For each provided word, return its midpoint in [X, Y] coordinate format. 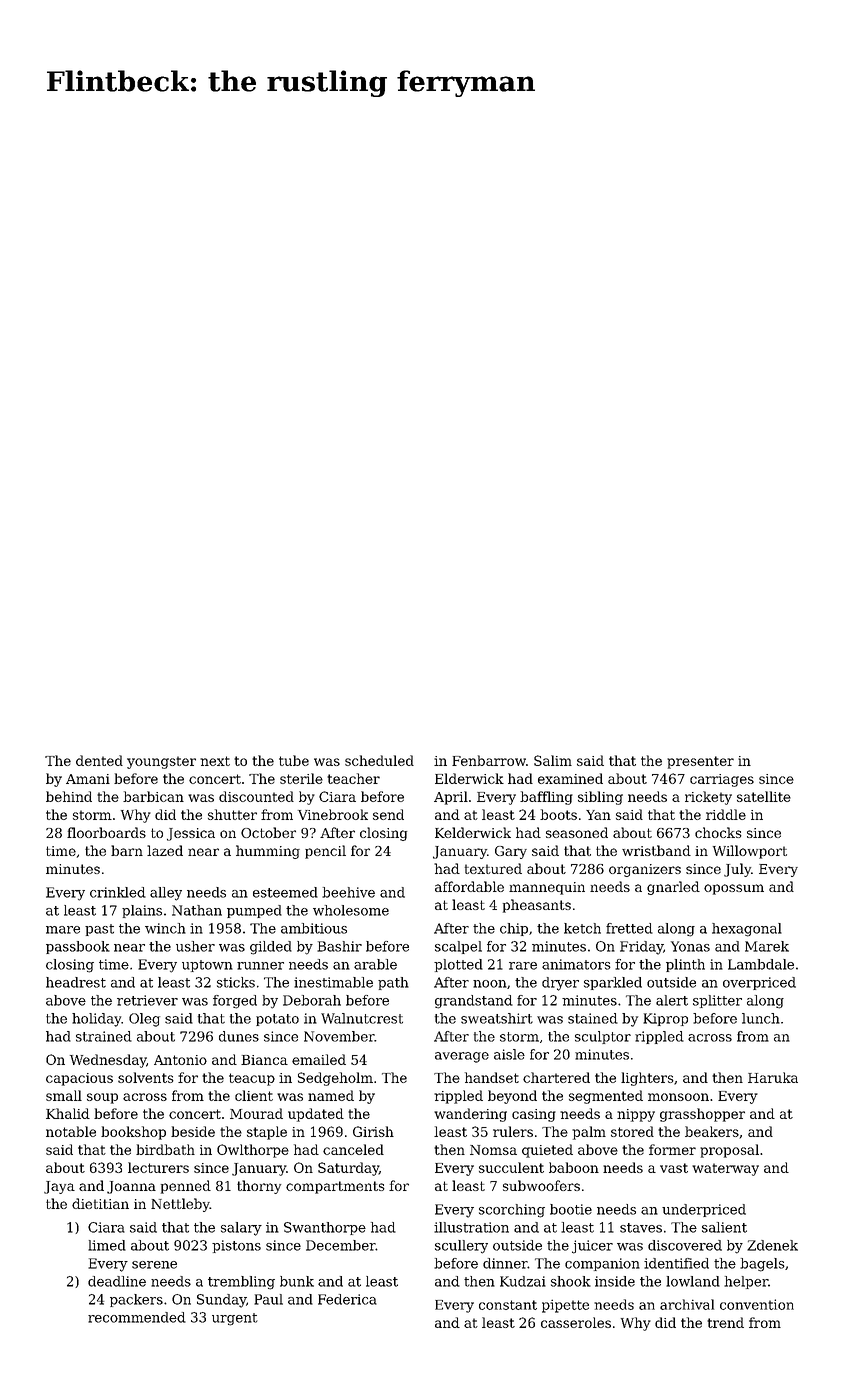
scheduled [379, 760]
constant [508, 1305]
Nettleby [180, 1205]
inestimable [333, 982]
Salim [553, 760]
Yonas [690, 946]
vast [674, 1168]
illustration [471, 1227]
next [215, 761]
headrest [76, 982]
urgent [235, 1319]
